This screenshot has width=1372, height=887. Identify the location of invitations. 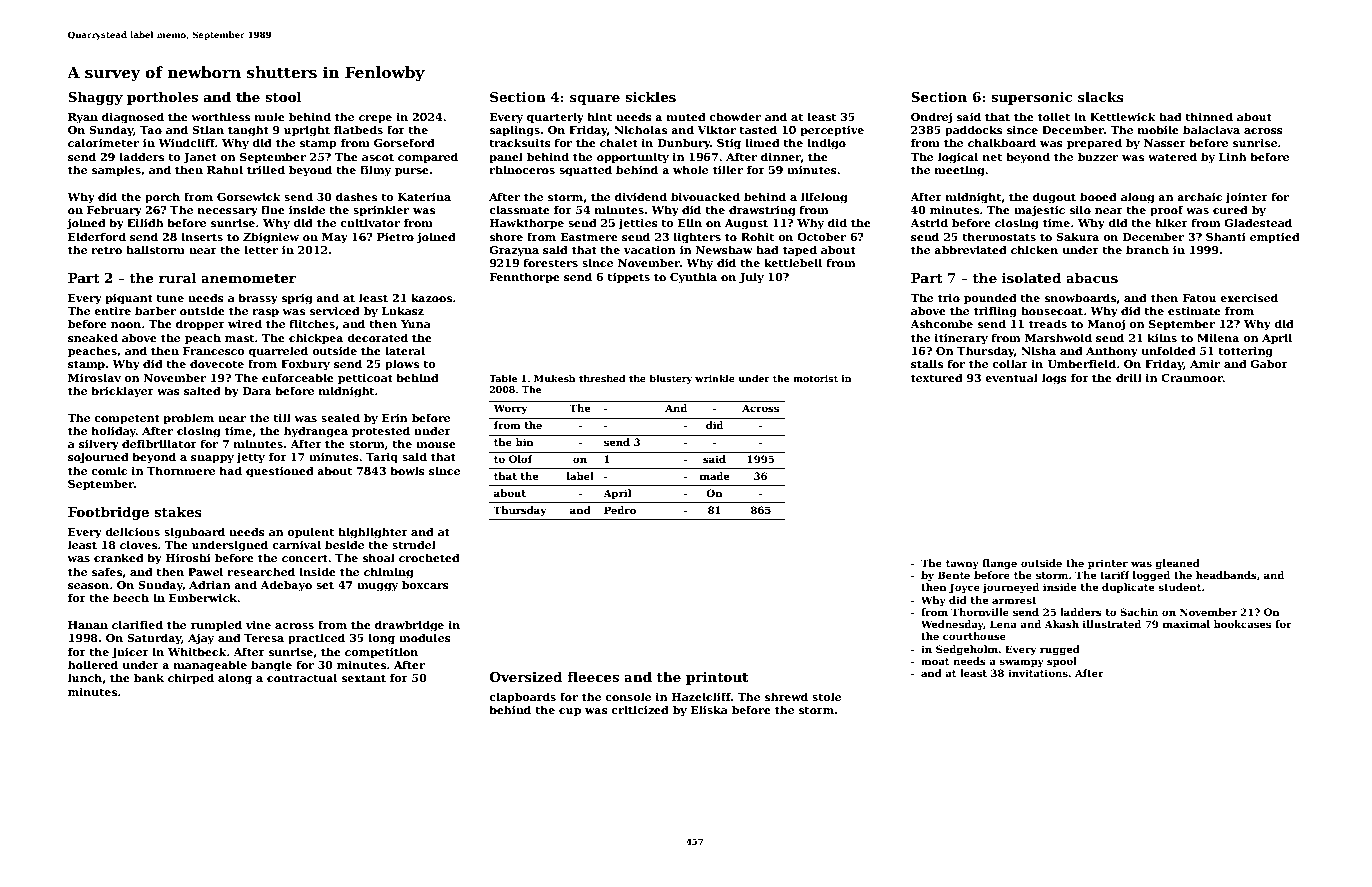
(1038, 673).
